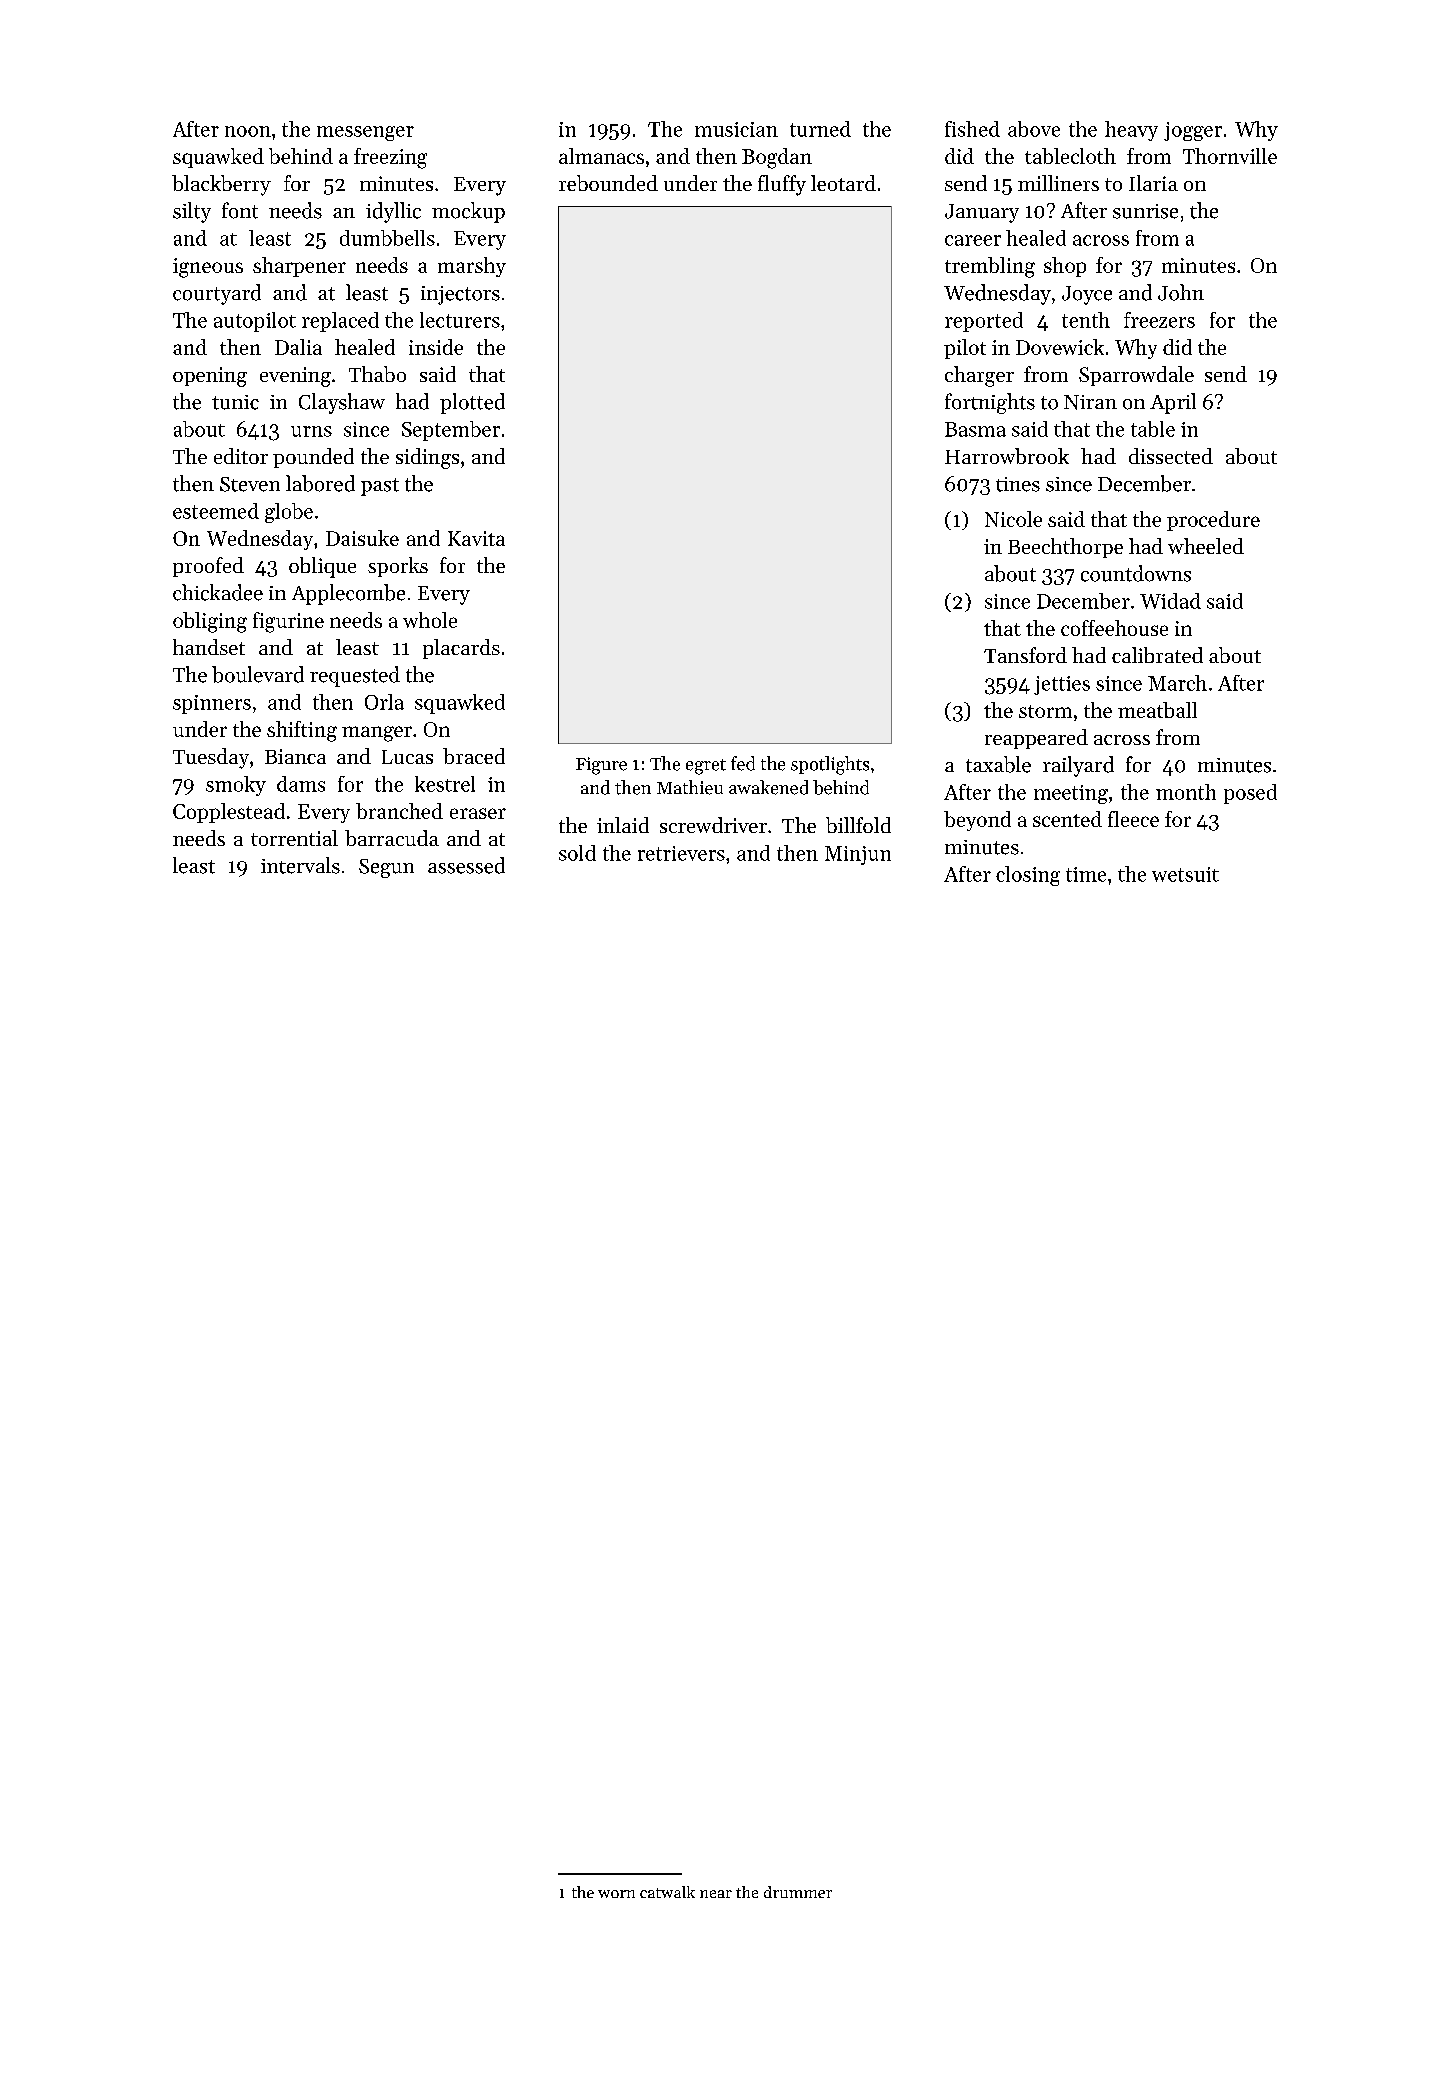  Describe the element at coordinates (616, 1894) in the screenshot. I see `worn` at that location.
